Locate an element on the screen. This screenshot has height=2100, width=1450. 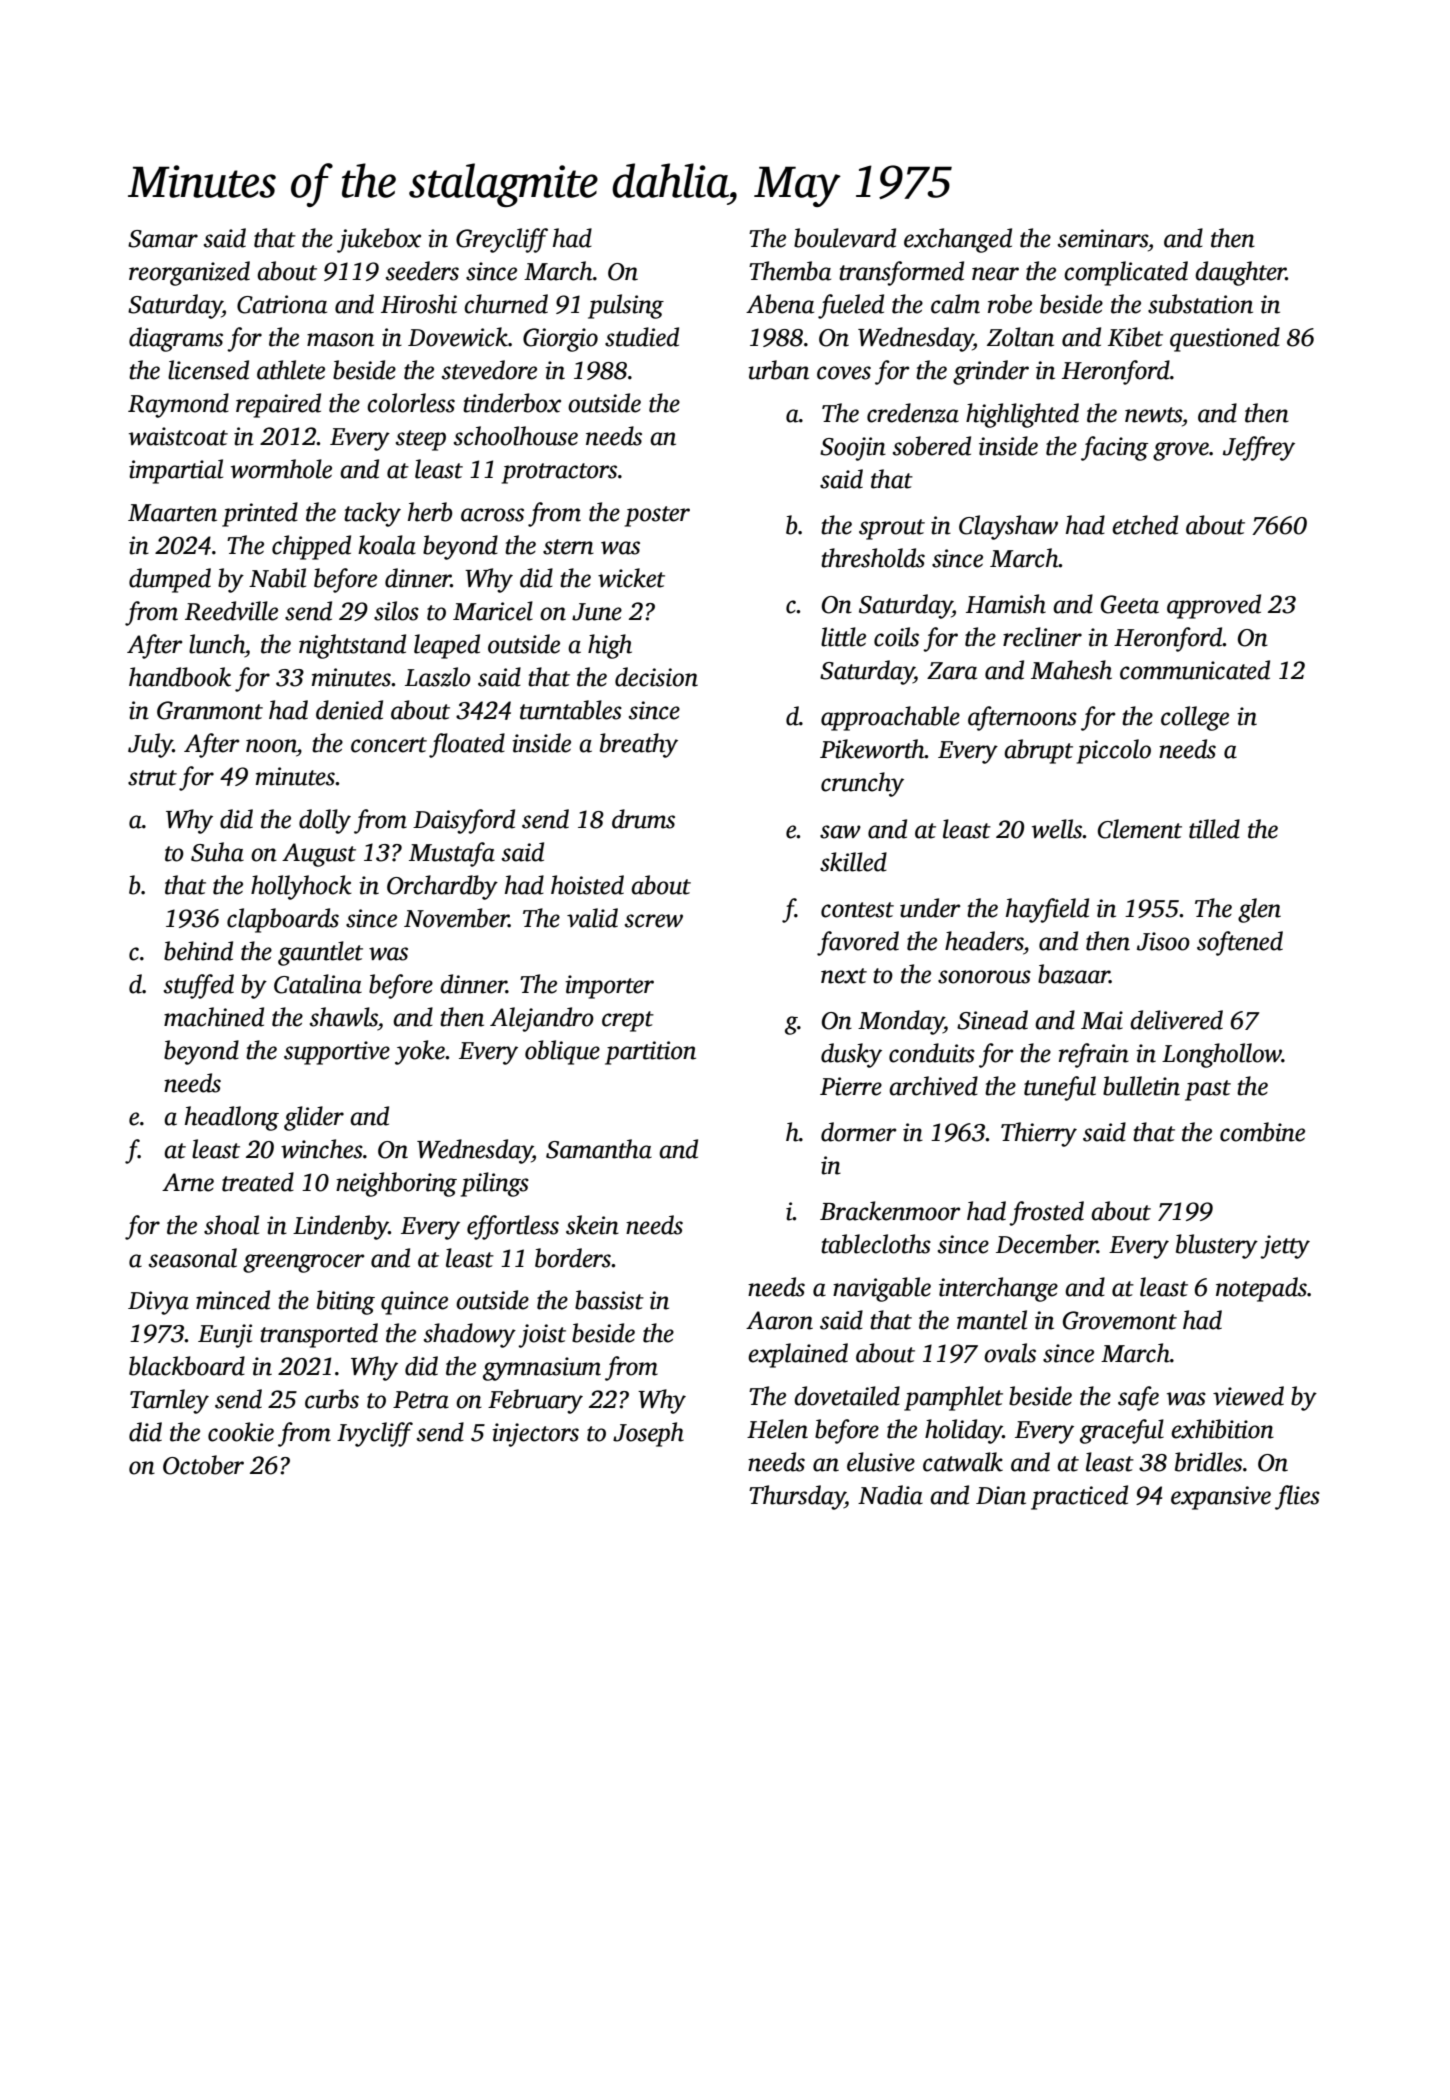
daughter is located at coordinates (1240, 273).
